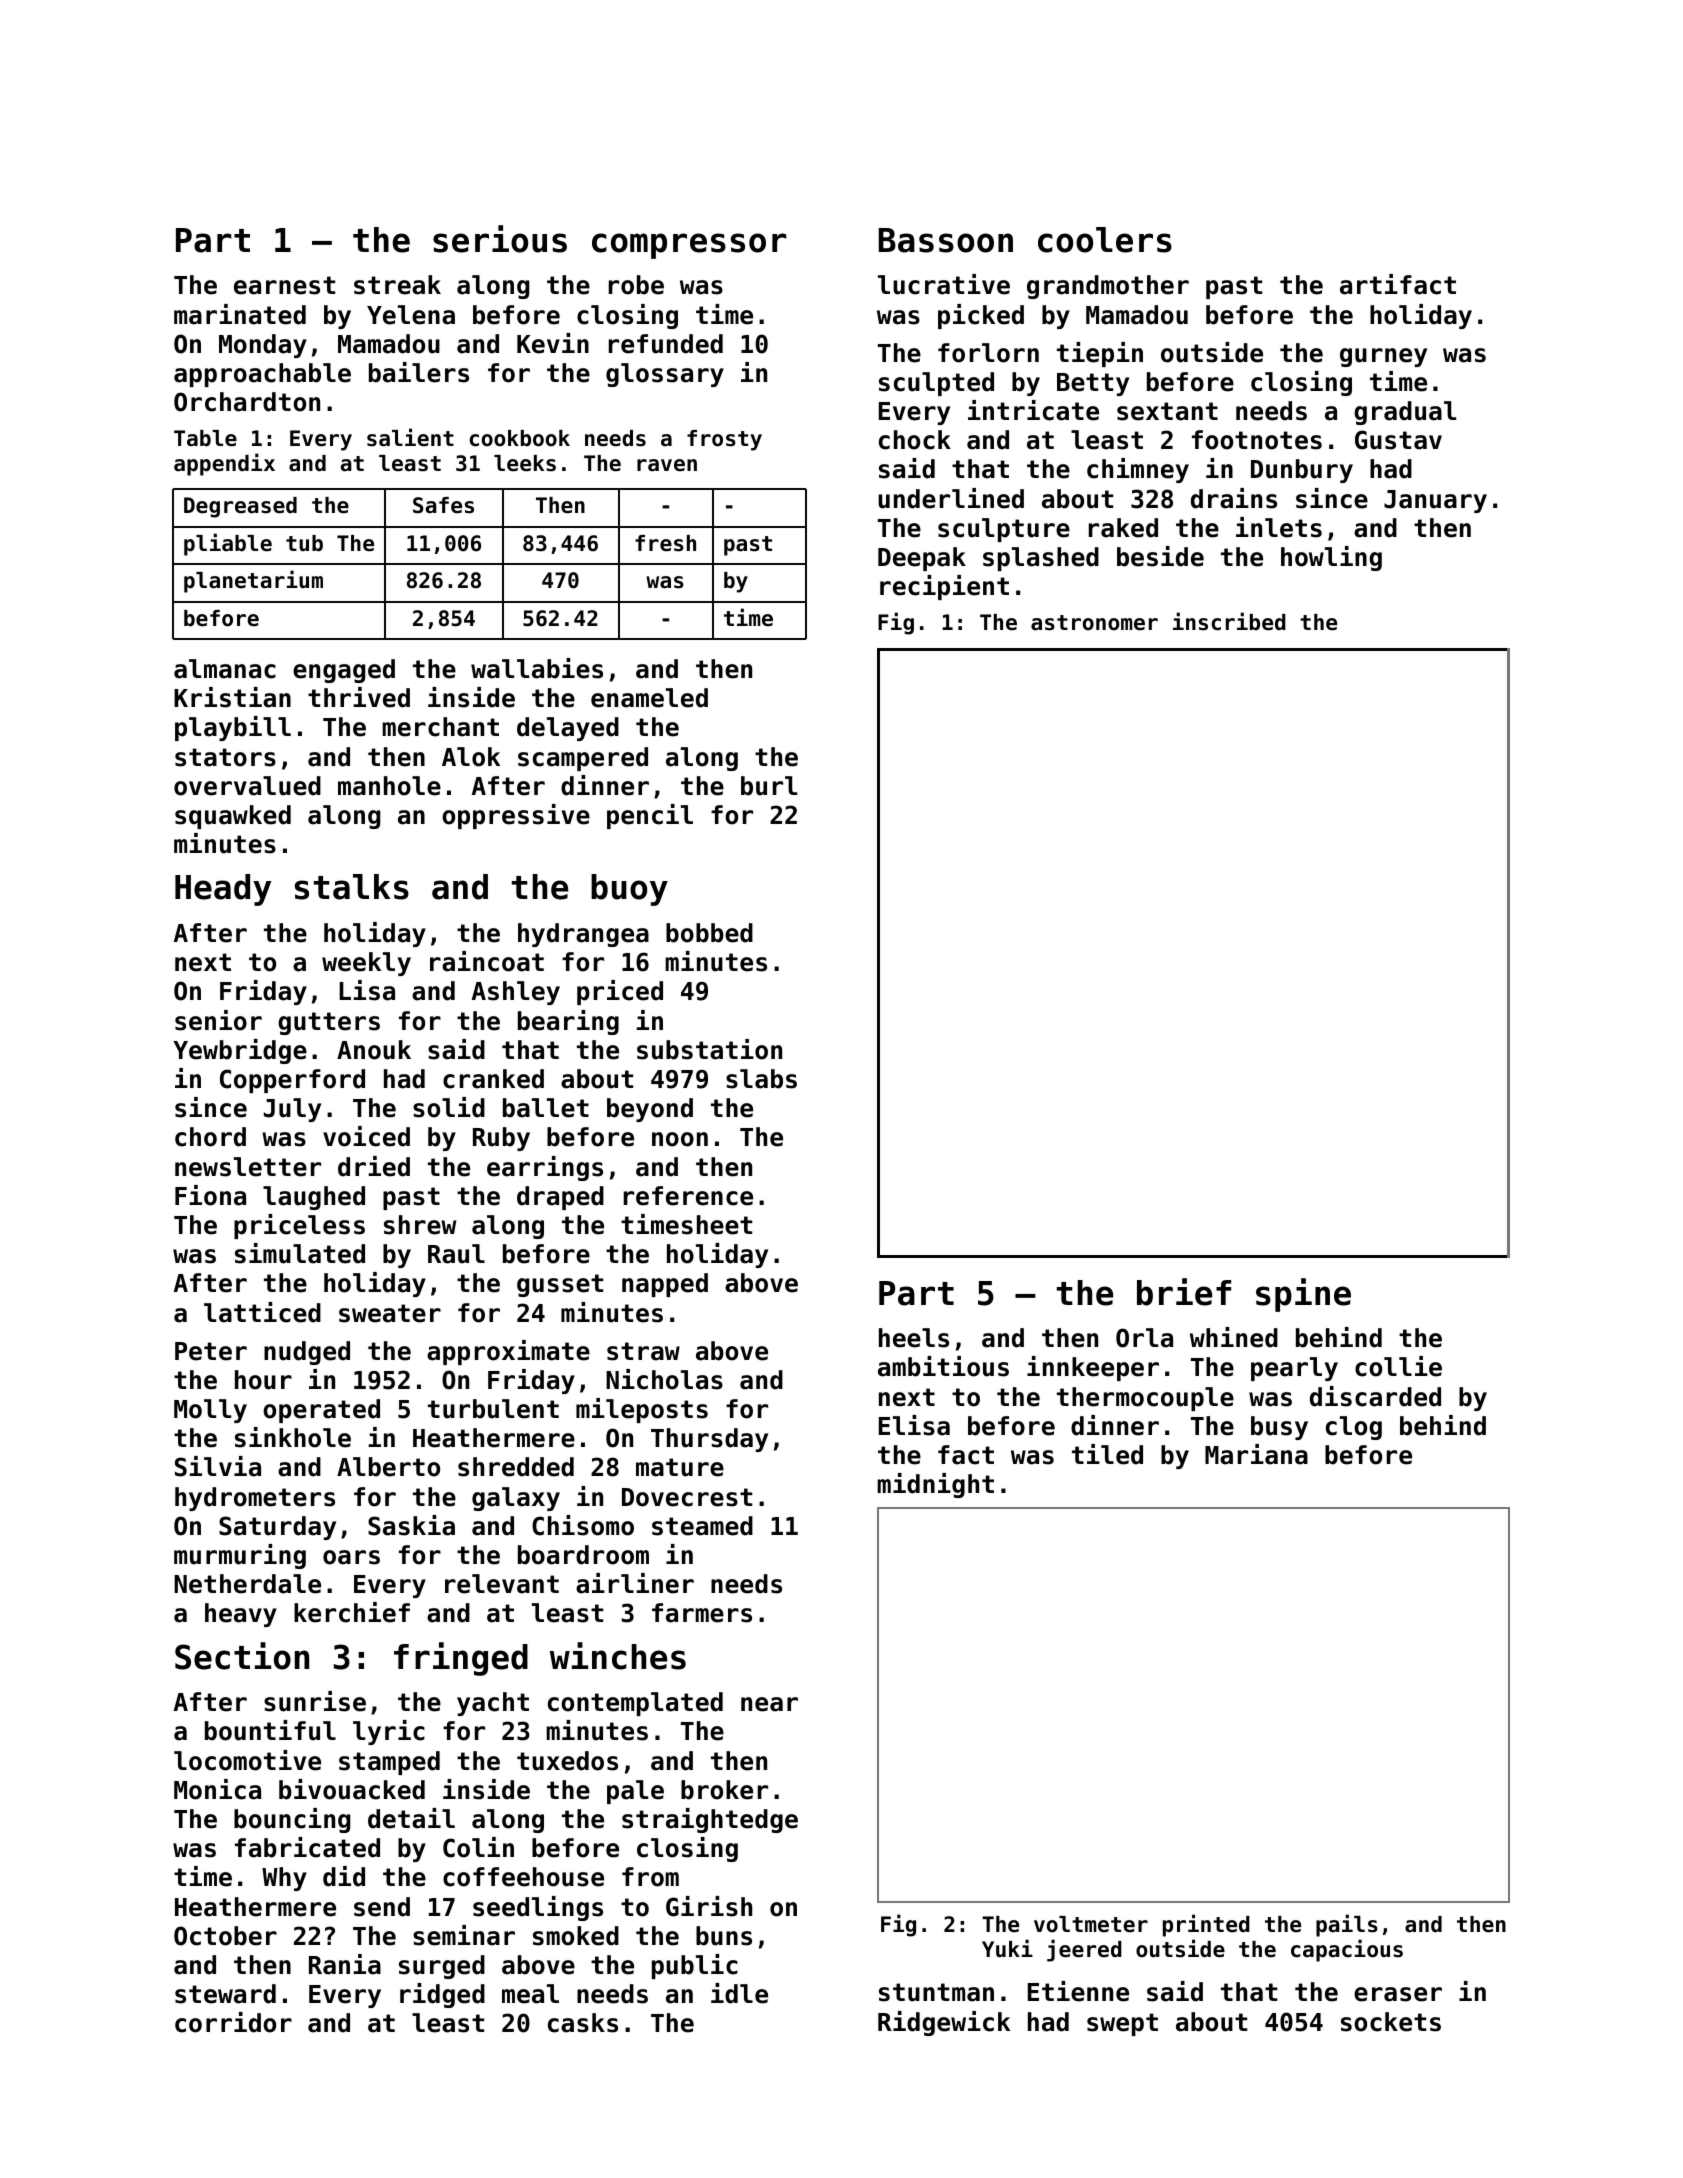  What do you see at coordinates (560, 1285) in the screenshot?
I see `gusset` at bounding box center [560, 1285].
